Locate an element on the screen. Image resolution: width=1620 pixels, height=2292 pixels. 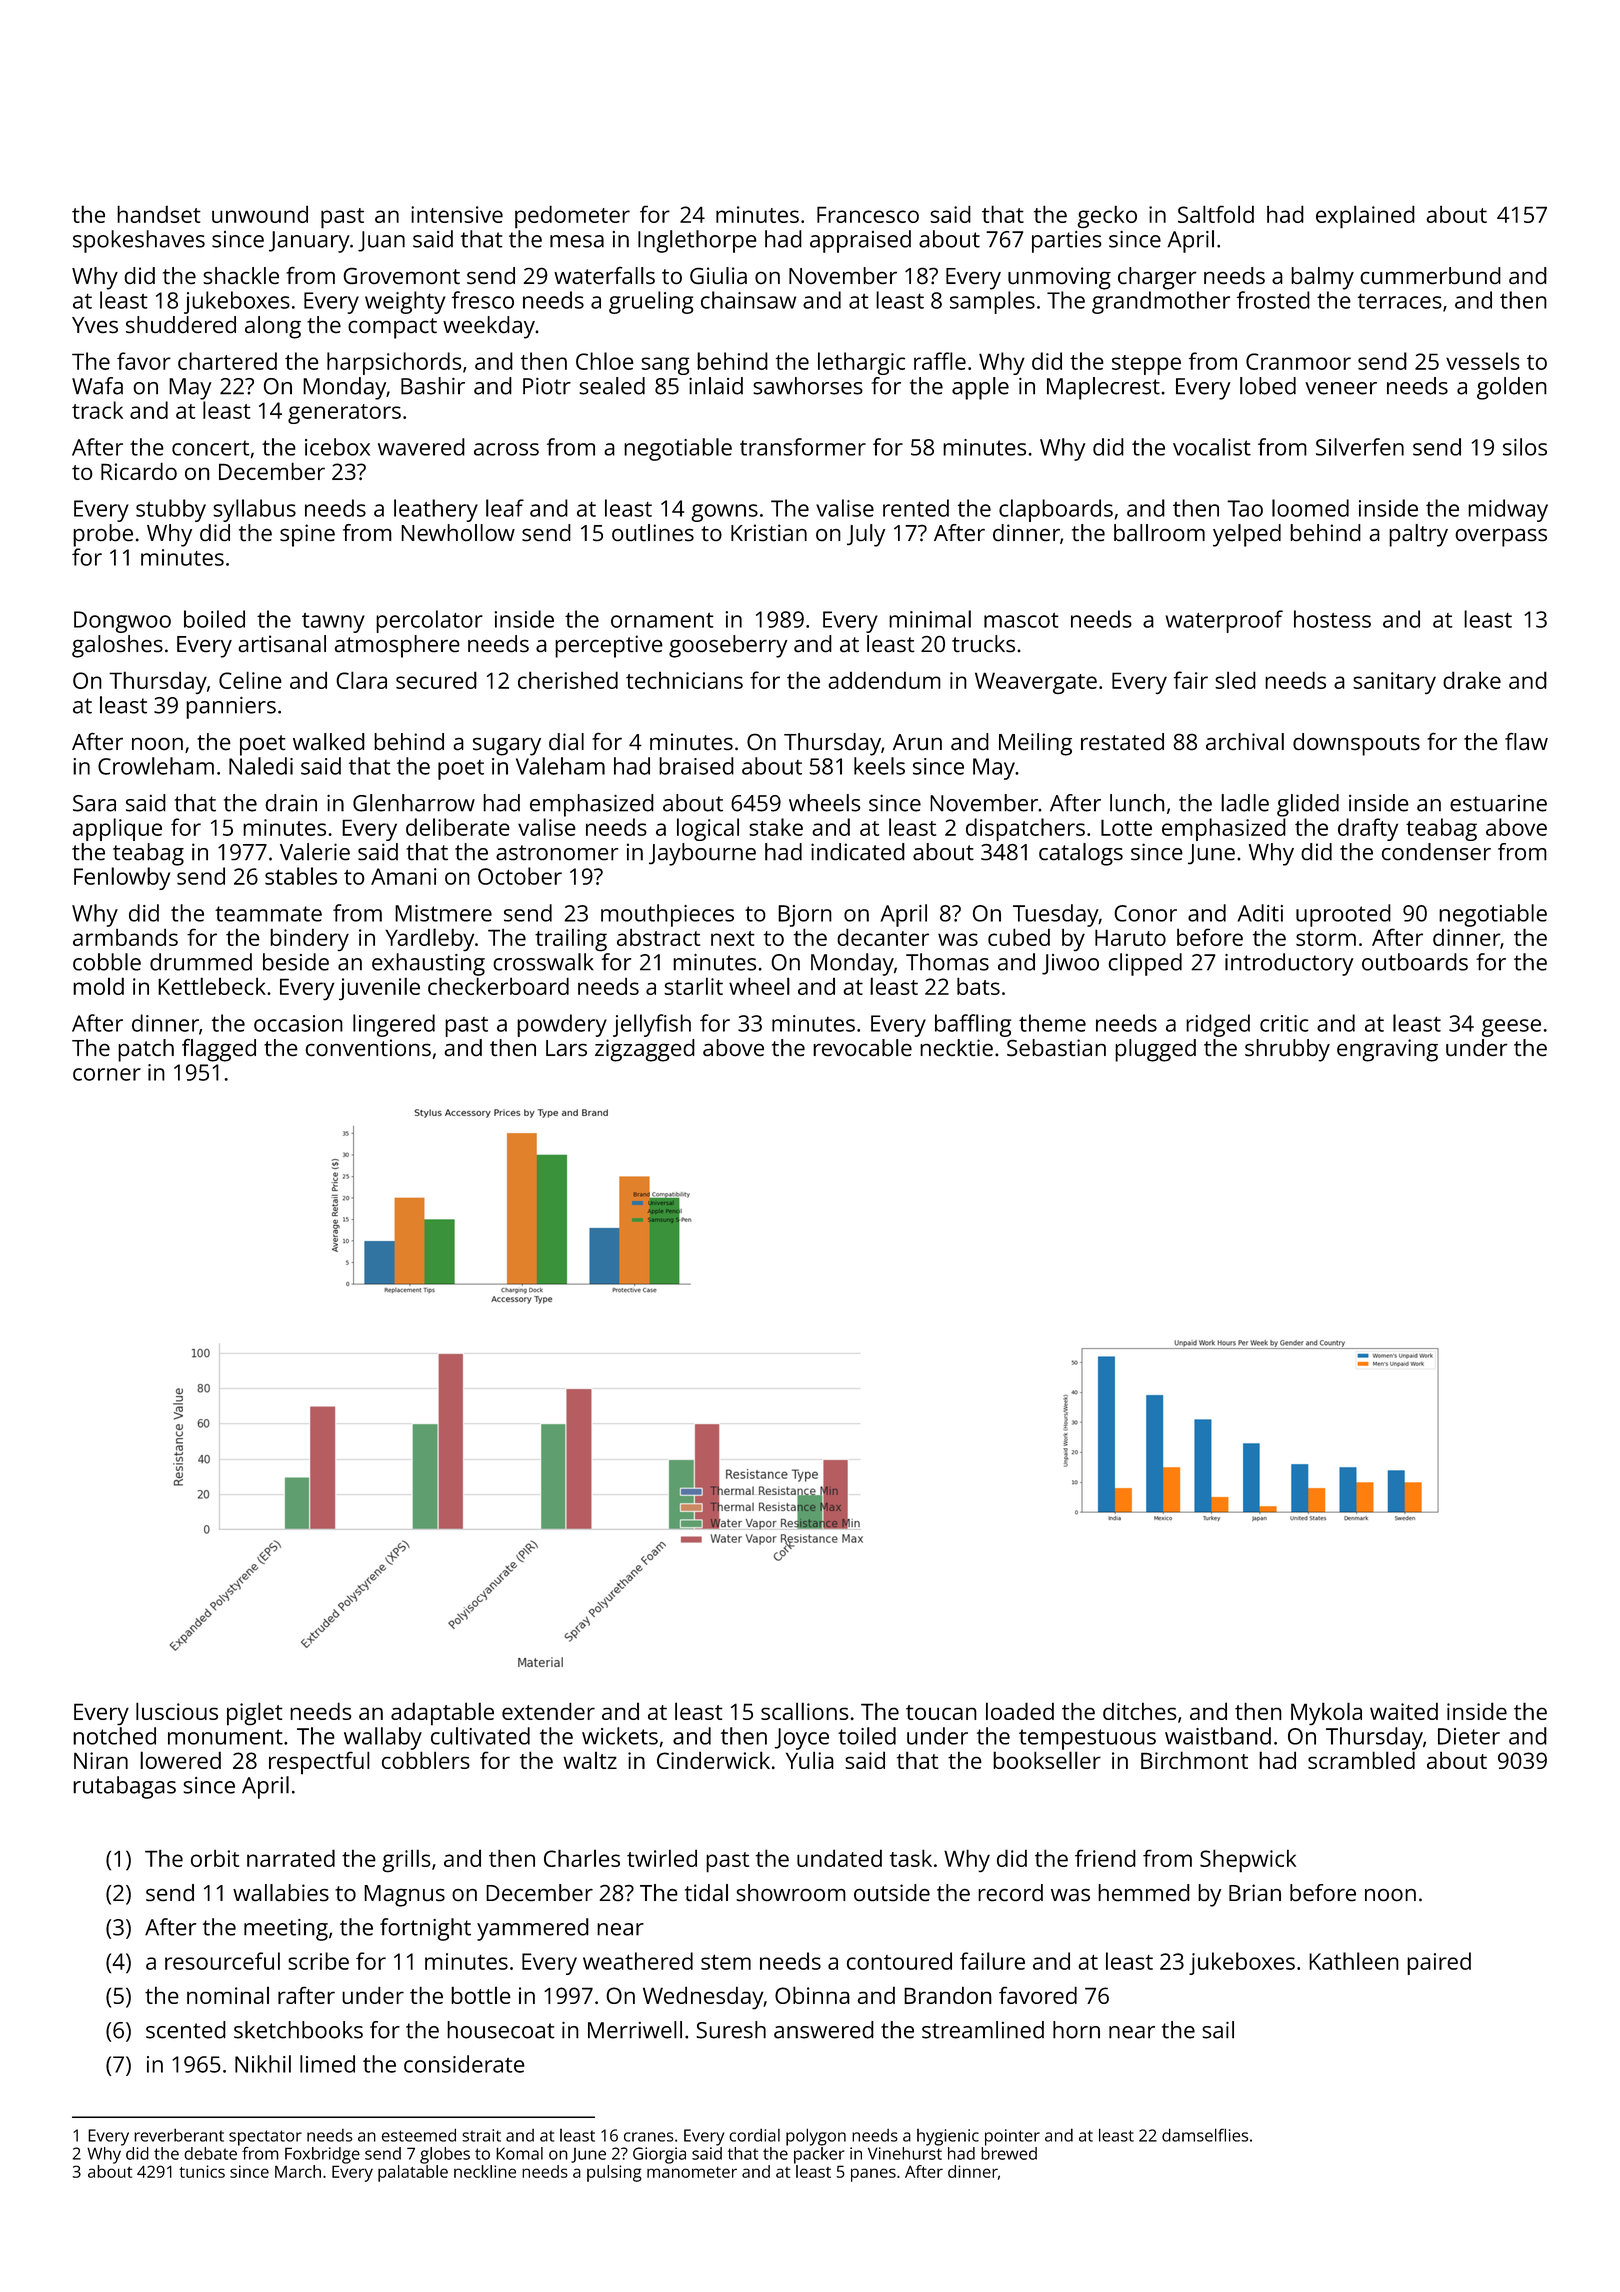
plugged is located at coordinates (1155, 1050).
